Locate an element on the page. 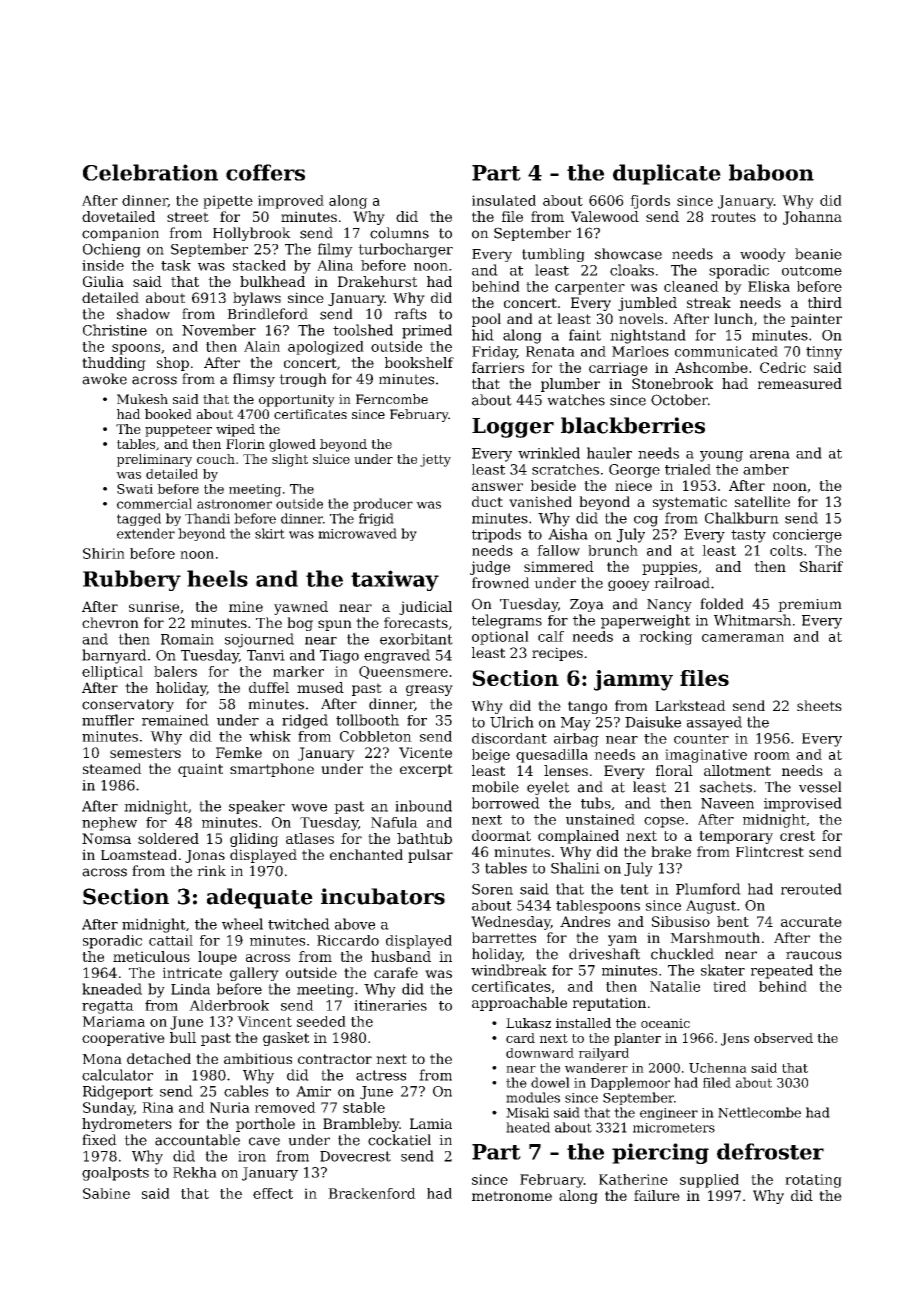 The height and width of the document is (1308, 924). dovetailed is located at coordinates (118, 216).
